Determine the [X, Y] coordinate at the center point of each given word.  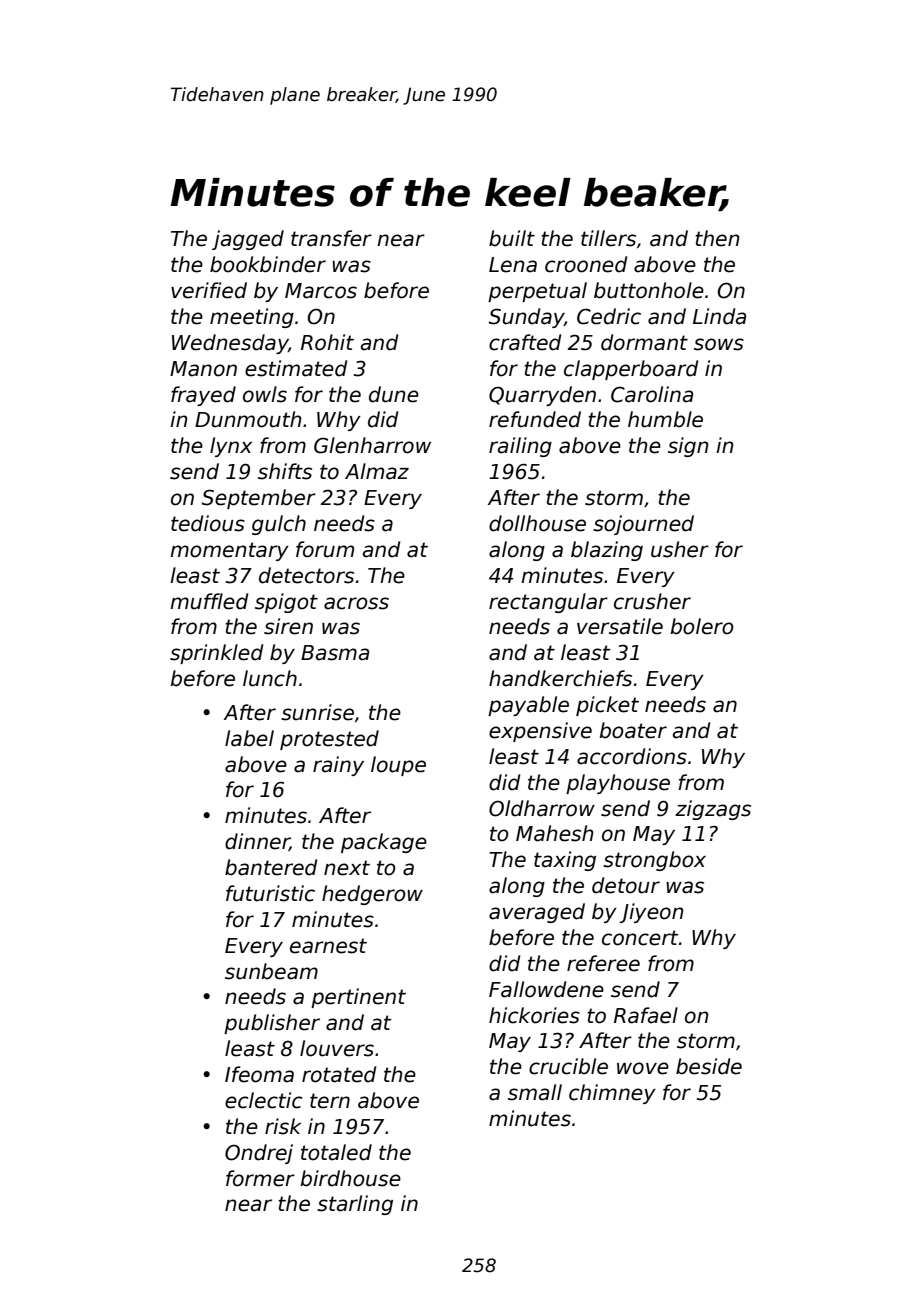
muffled [209, 601]
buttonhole [649, 290]
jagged [248, 240]
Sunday [526, 318]
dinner [257, 842]
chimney [612, 1094]
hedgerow [372, 895]
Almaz [377, 471]
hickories [534, 1015]
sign [688, 447]
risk [283, 1126]
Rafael [646, 1015]
